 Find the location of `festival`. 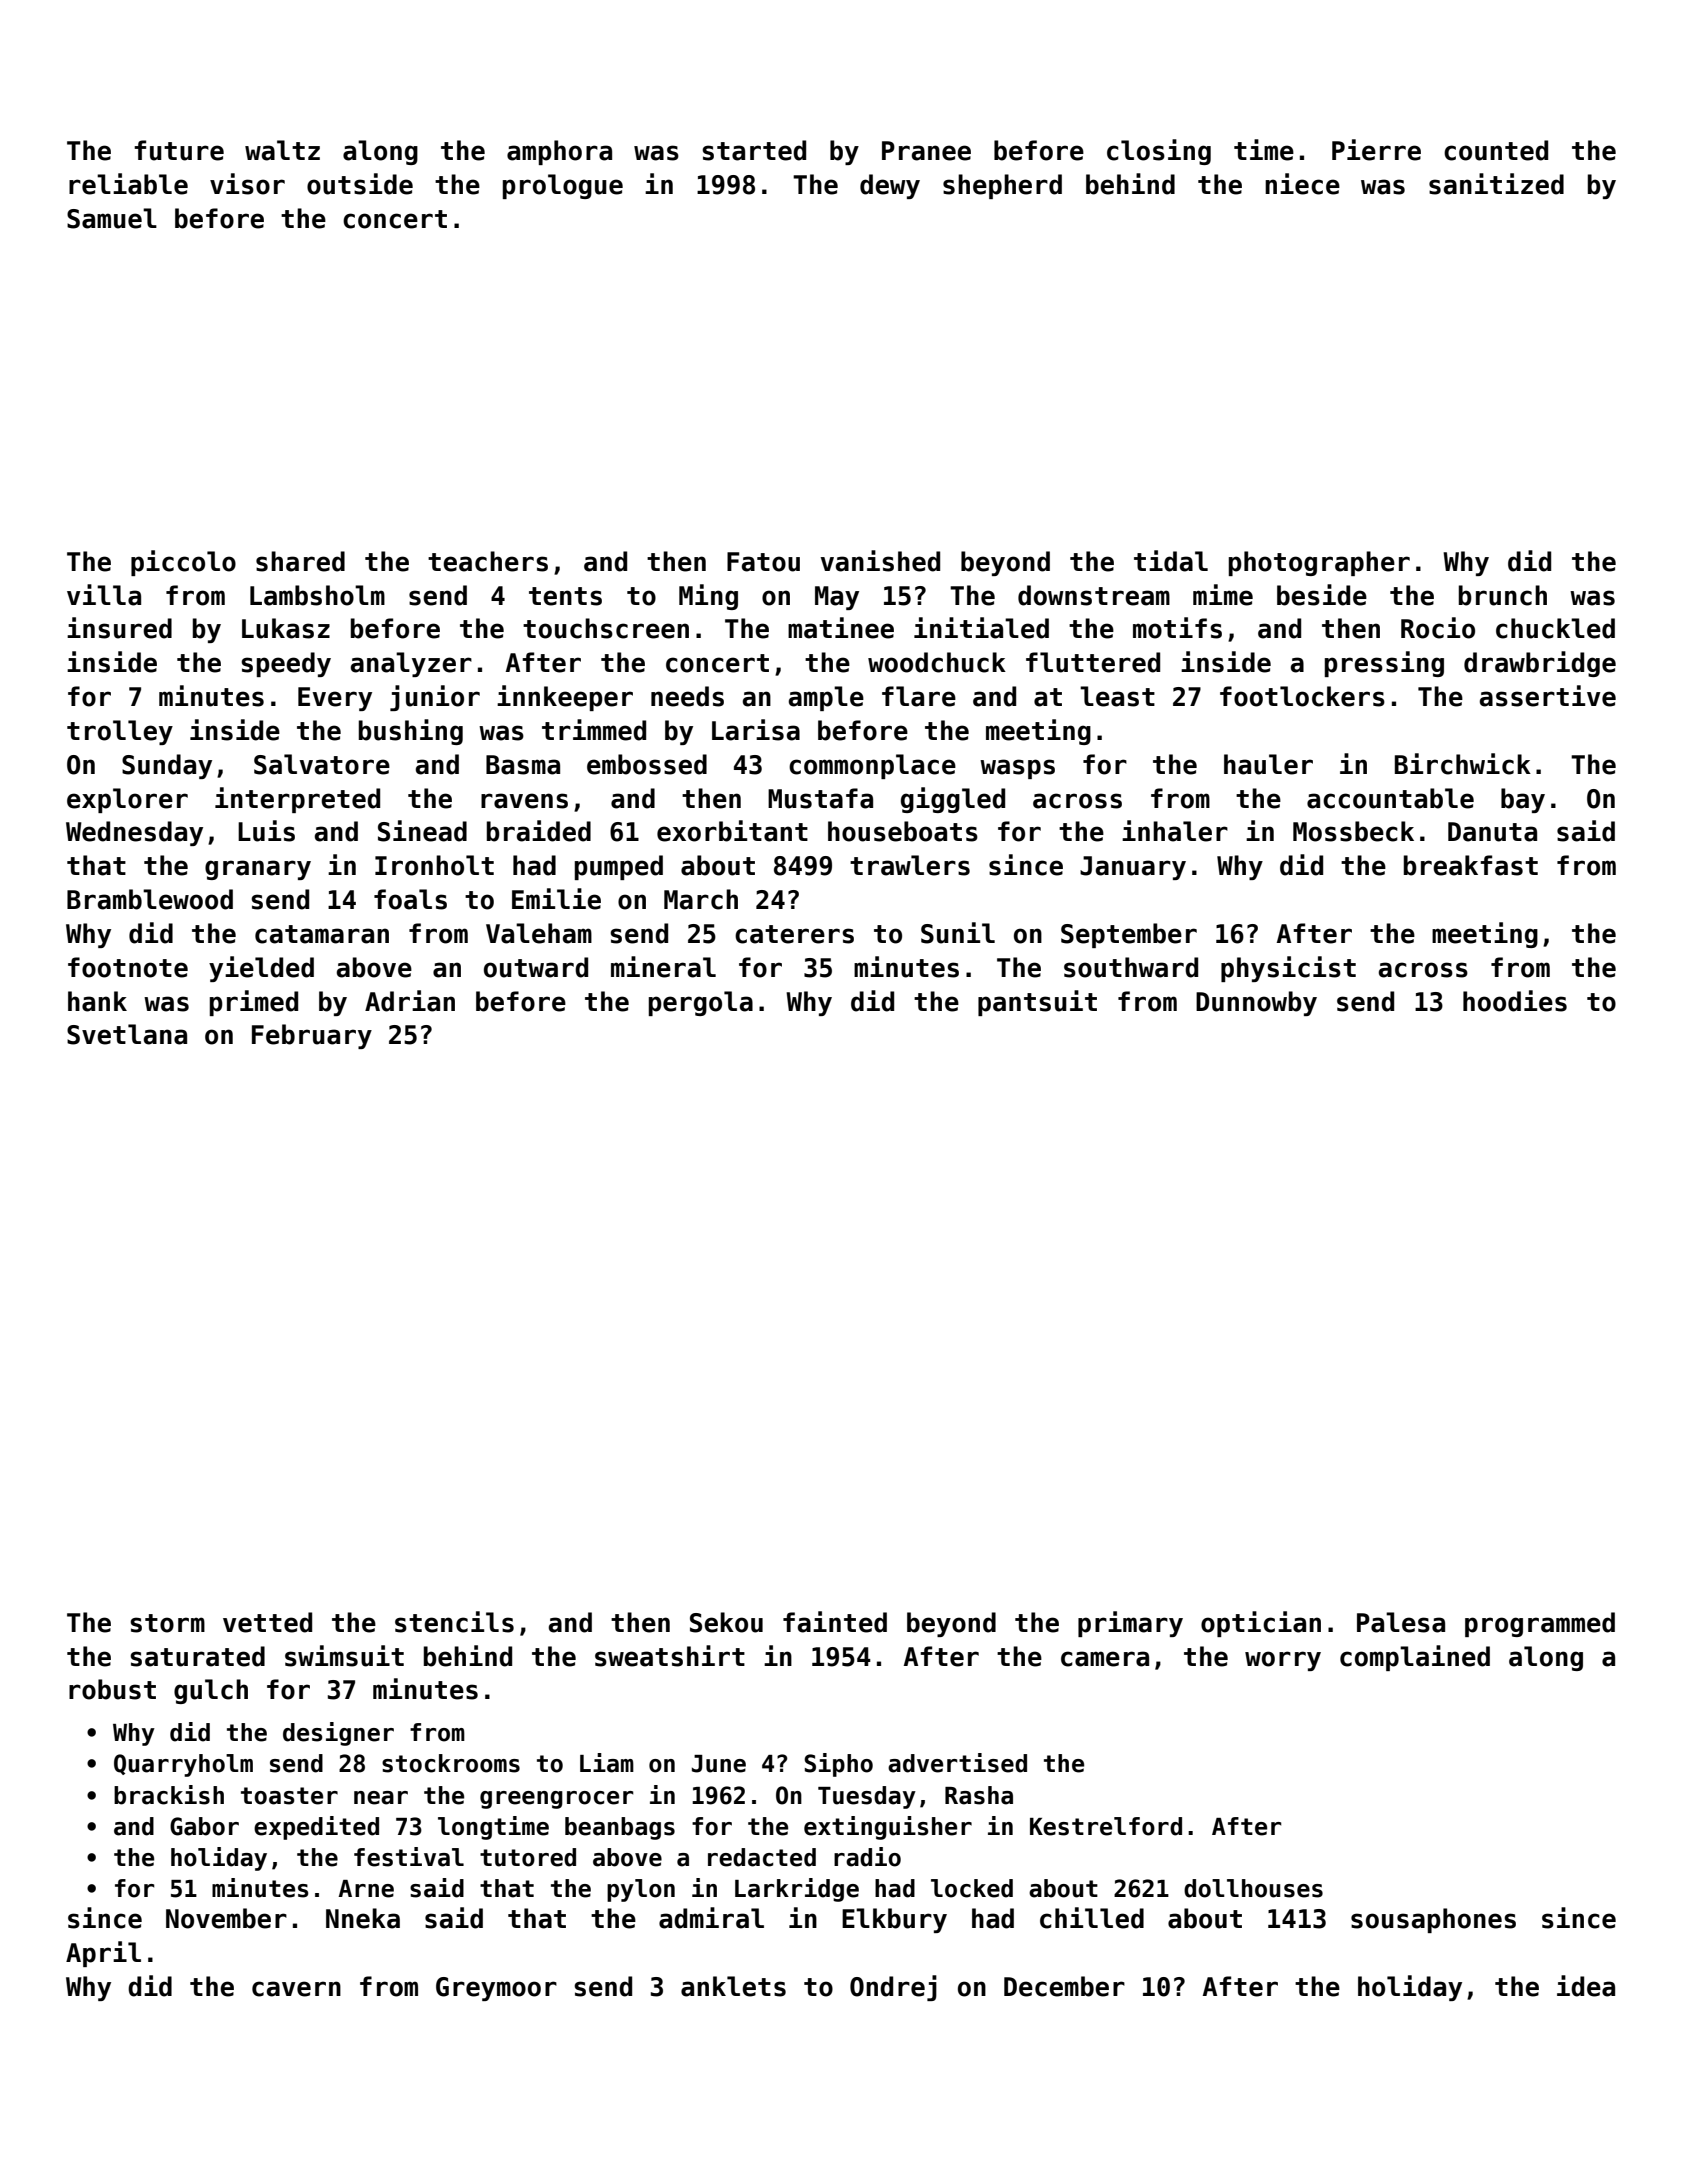

festival is located at coordinates (409, 1857).
